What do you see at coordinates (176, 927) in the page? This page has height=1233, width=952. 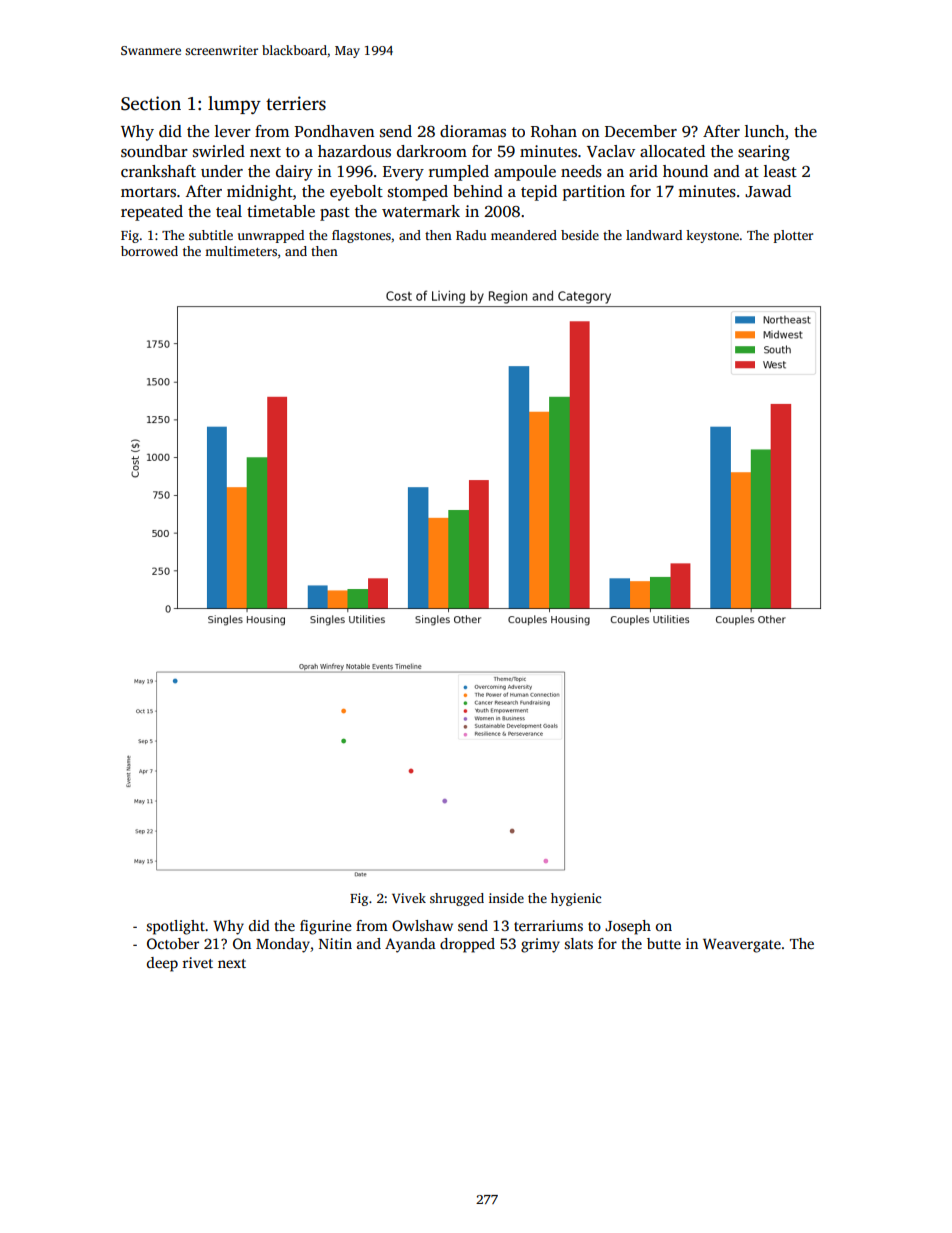 I see `spotlight` at bounding box center [176, 927].
